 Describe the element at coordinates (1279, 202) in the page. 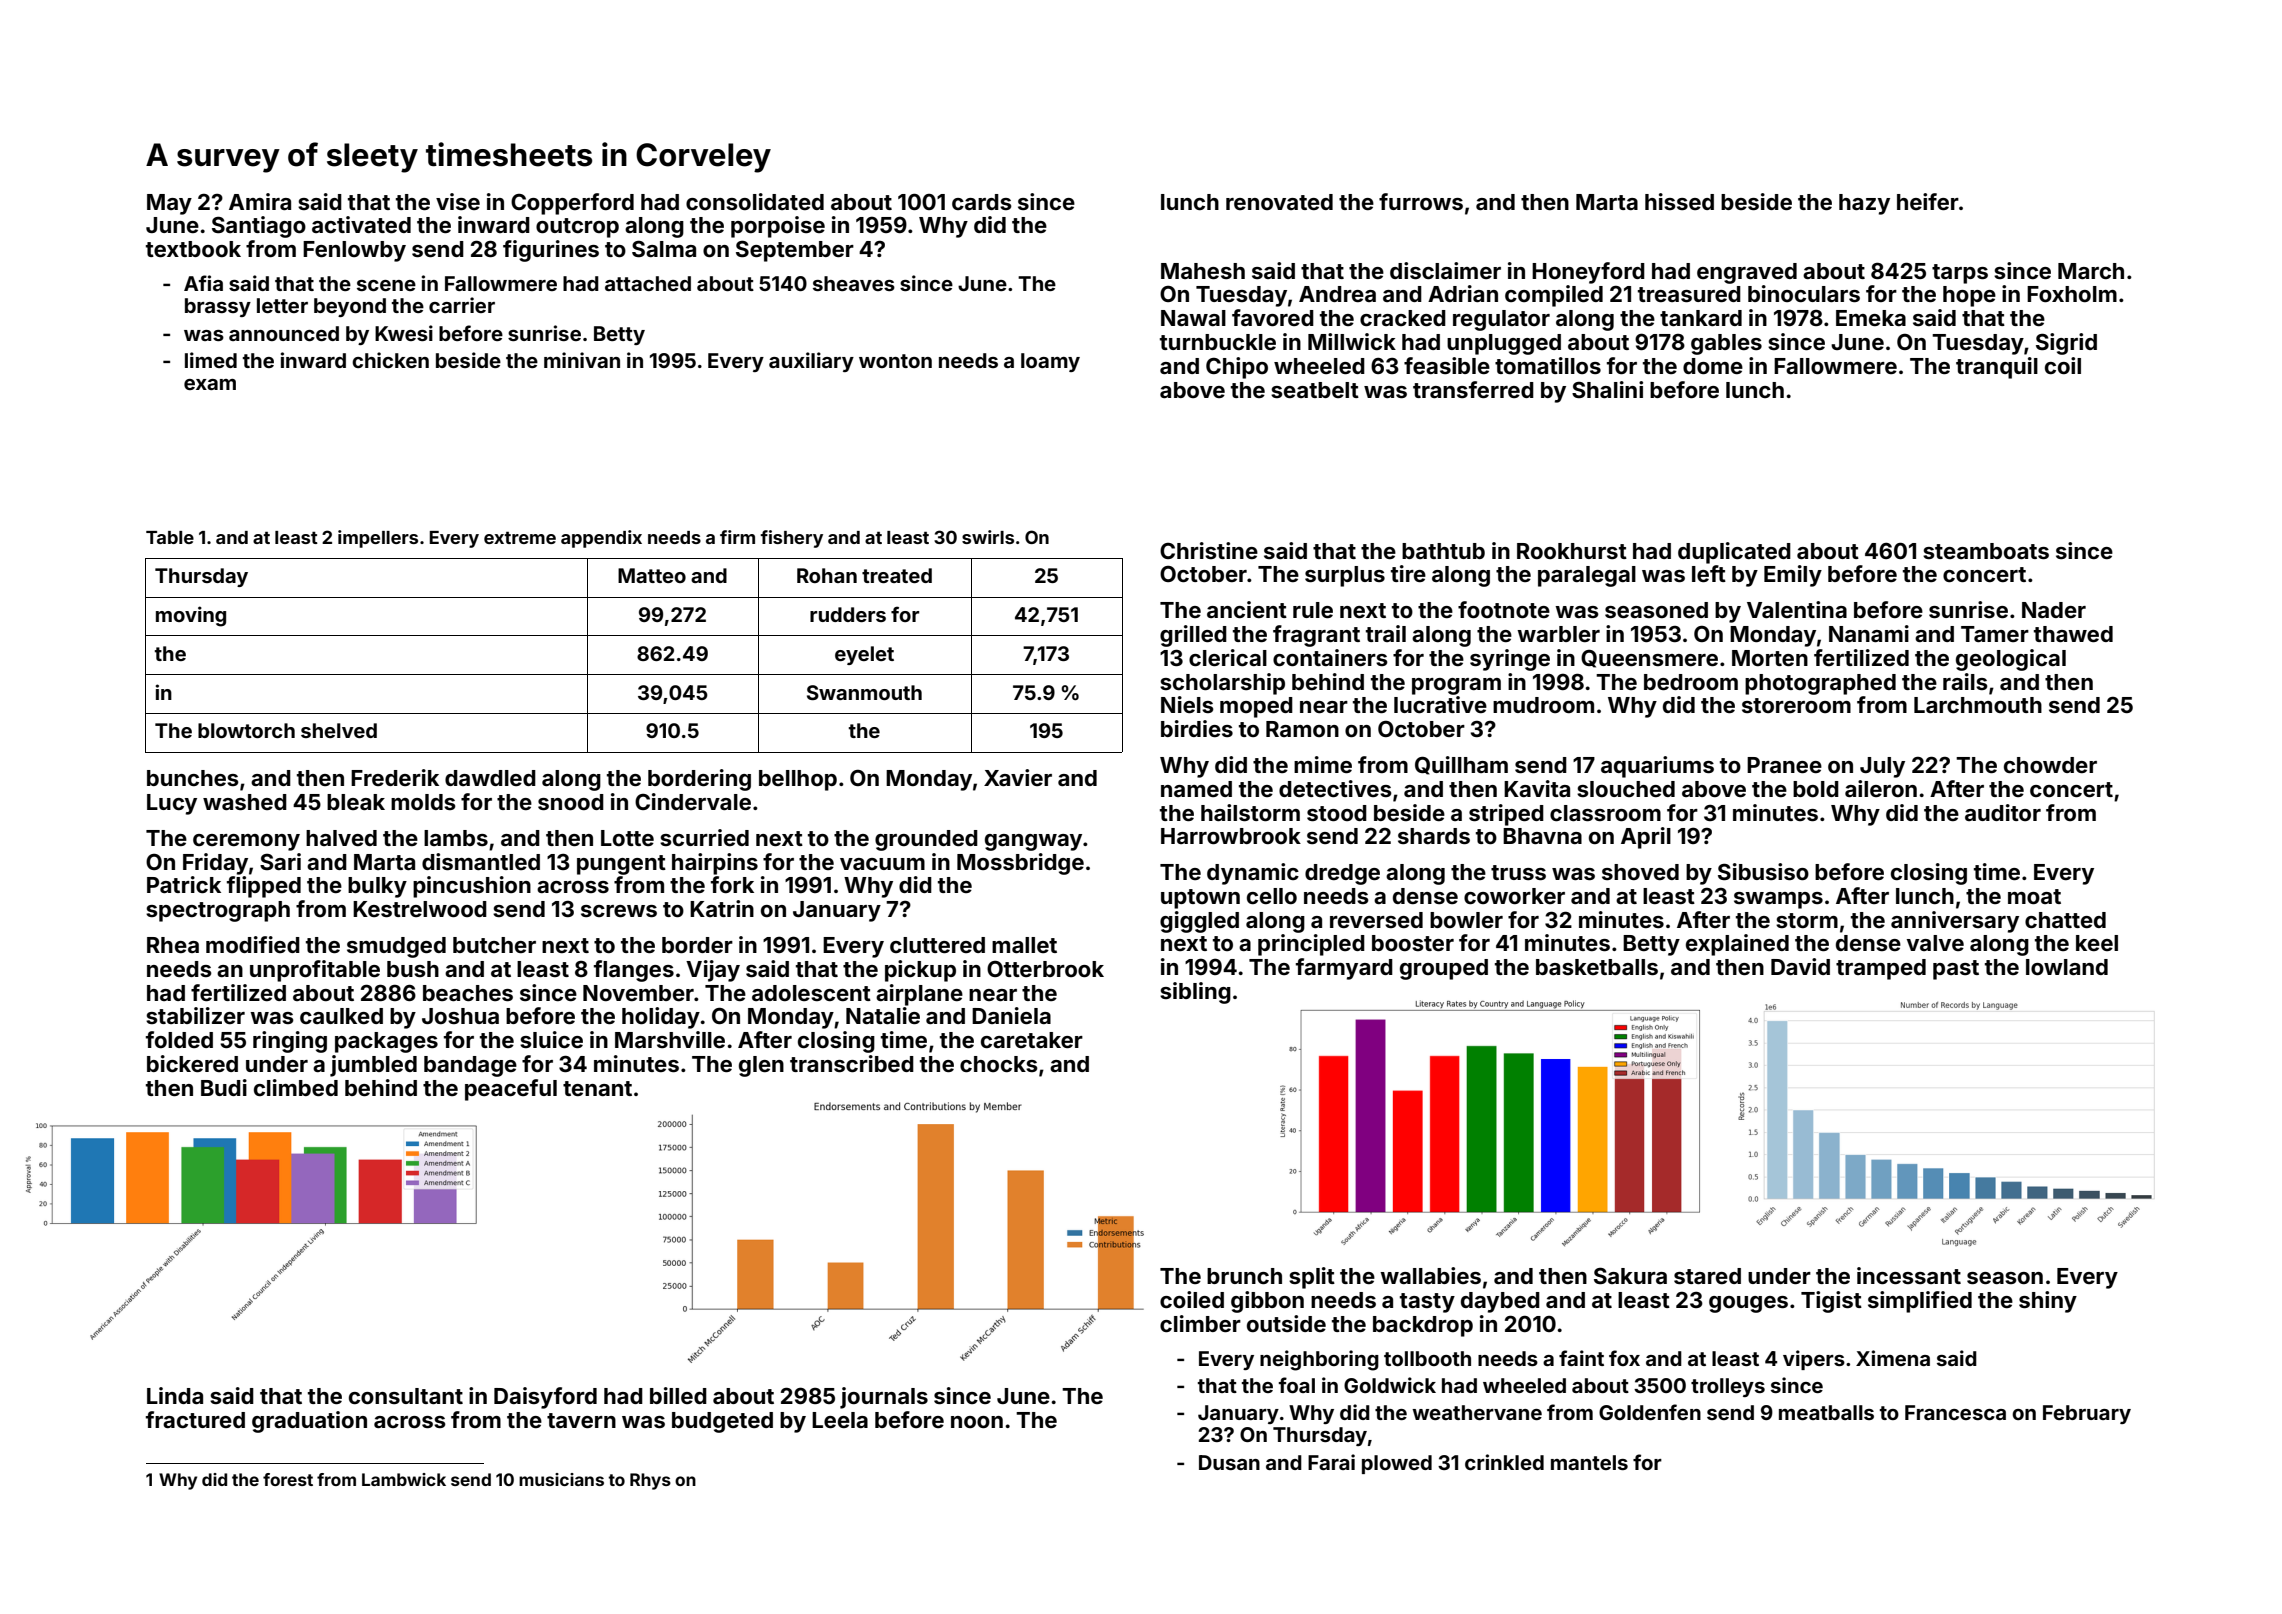

I see `renovated` at that location.
